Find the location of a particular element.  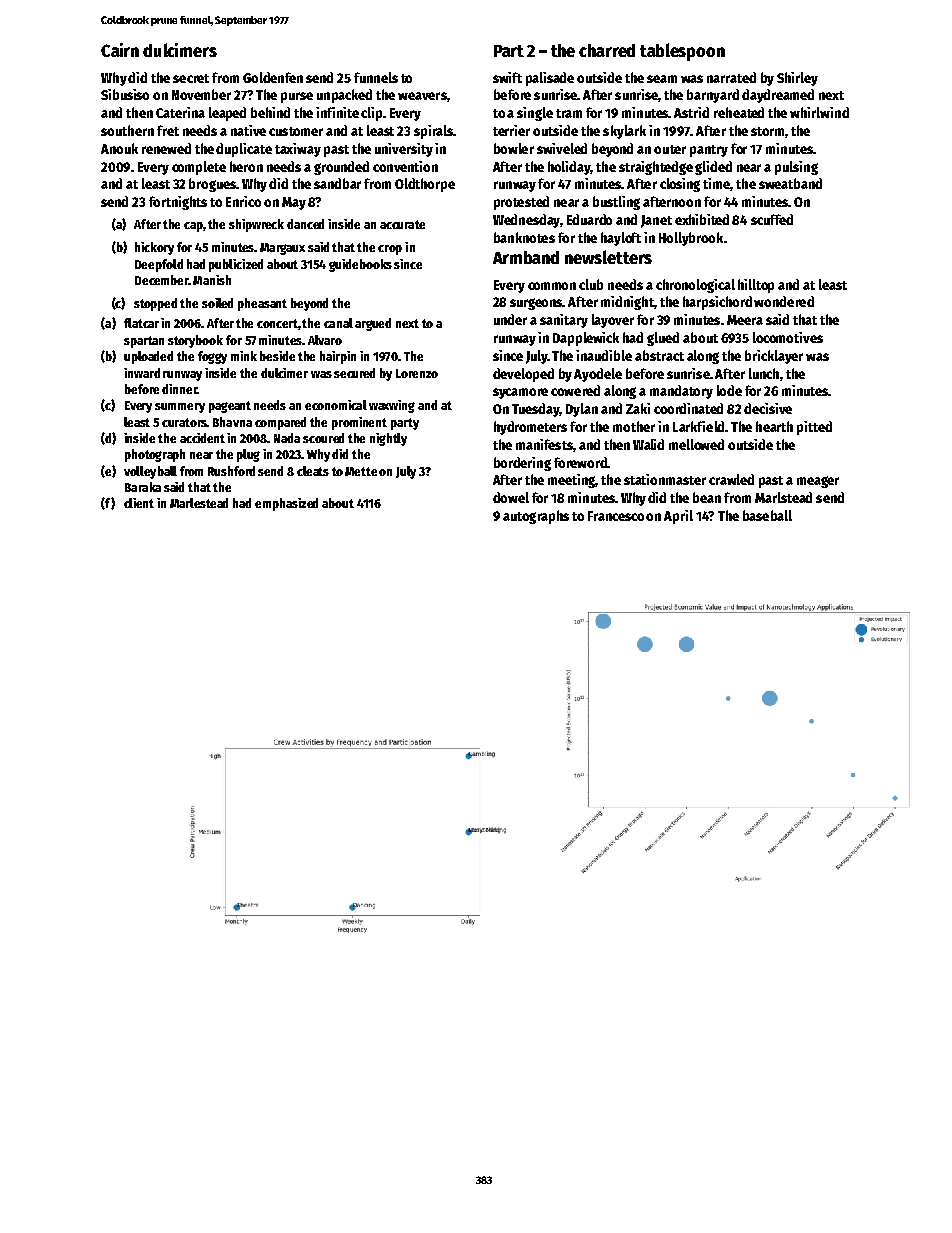

pitted is located at coordinates (814, 428).
